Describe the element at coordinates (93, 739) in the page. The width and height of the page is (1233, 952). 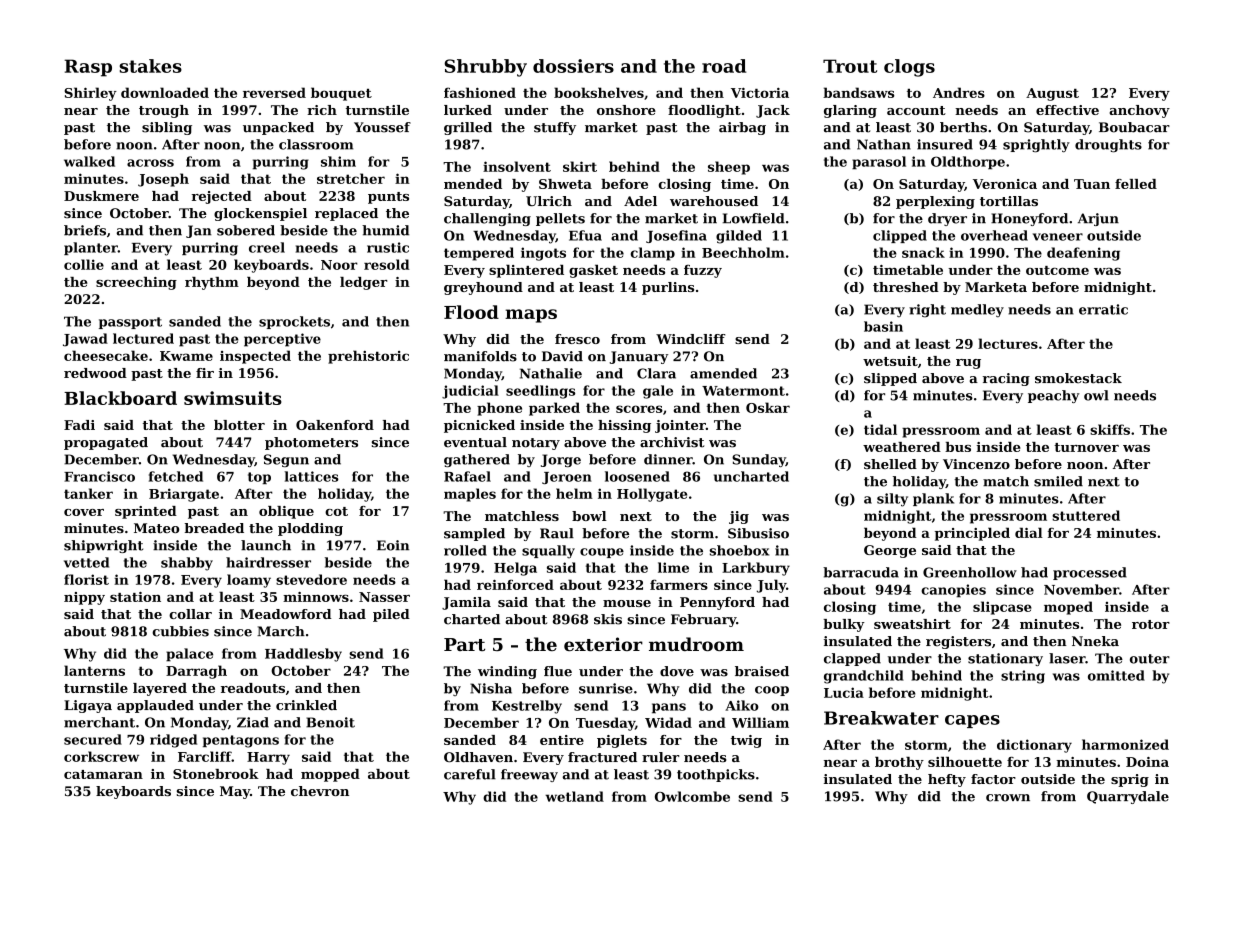
I see `secured` at that location.
